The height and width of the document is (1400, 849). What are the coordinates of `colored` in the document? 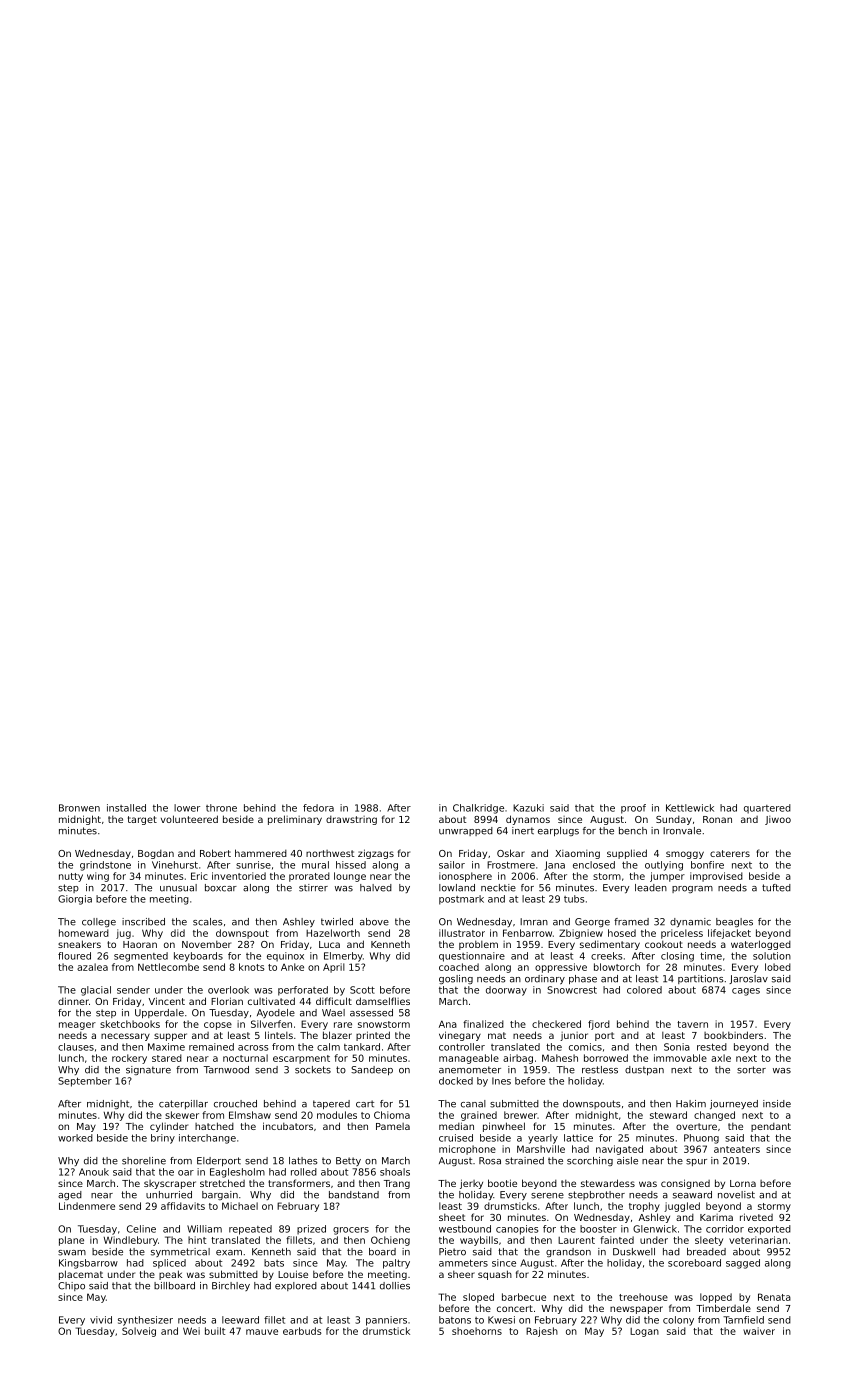 It's located at (644, 990).
